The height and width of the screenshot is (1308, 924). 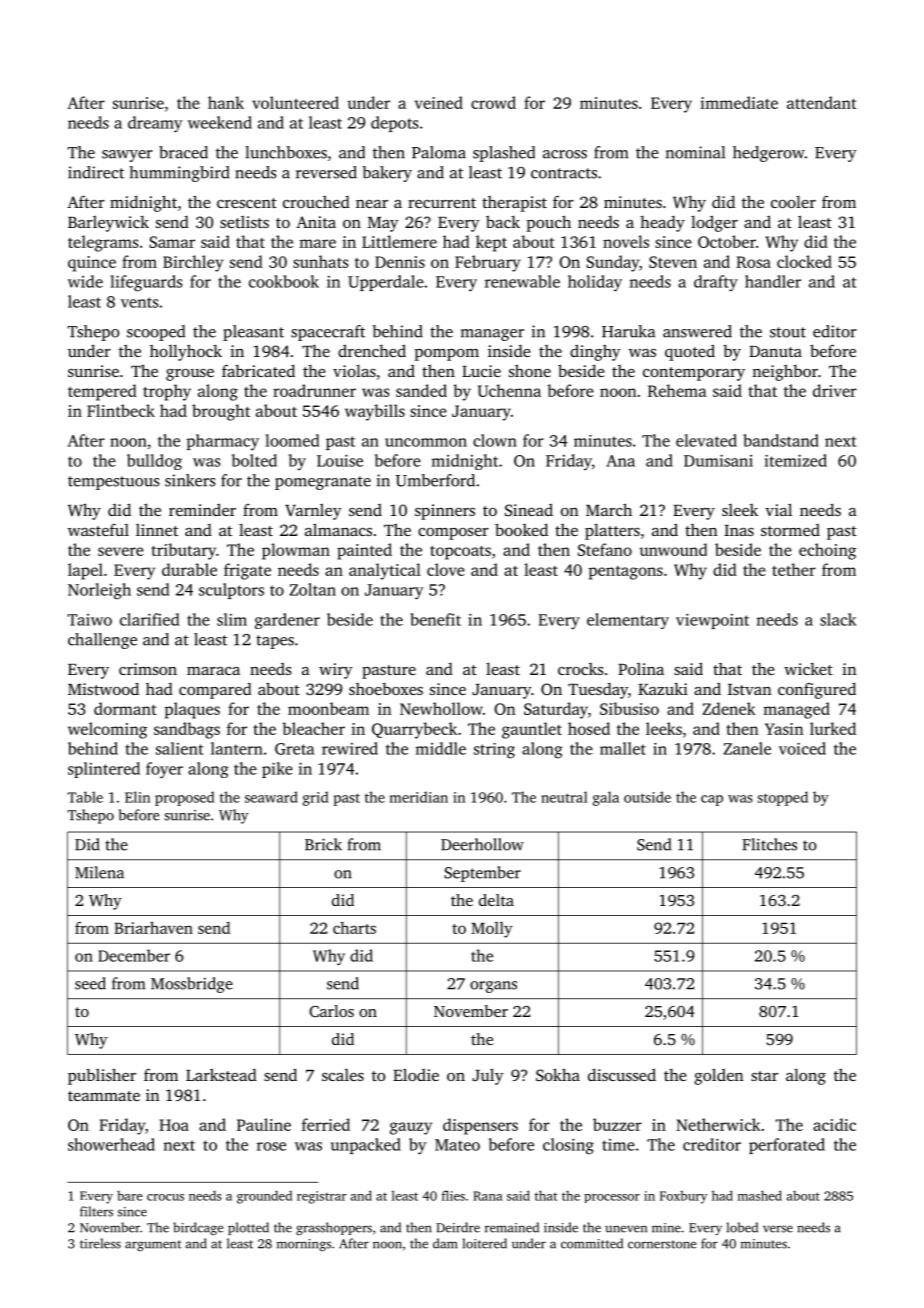 I want to click on Briarhaven, so click(x=153, y=927).
